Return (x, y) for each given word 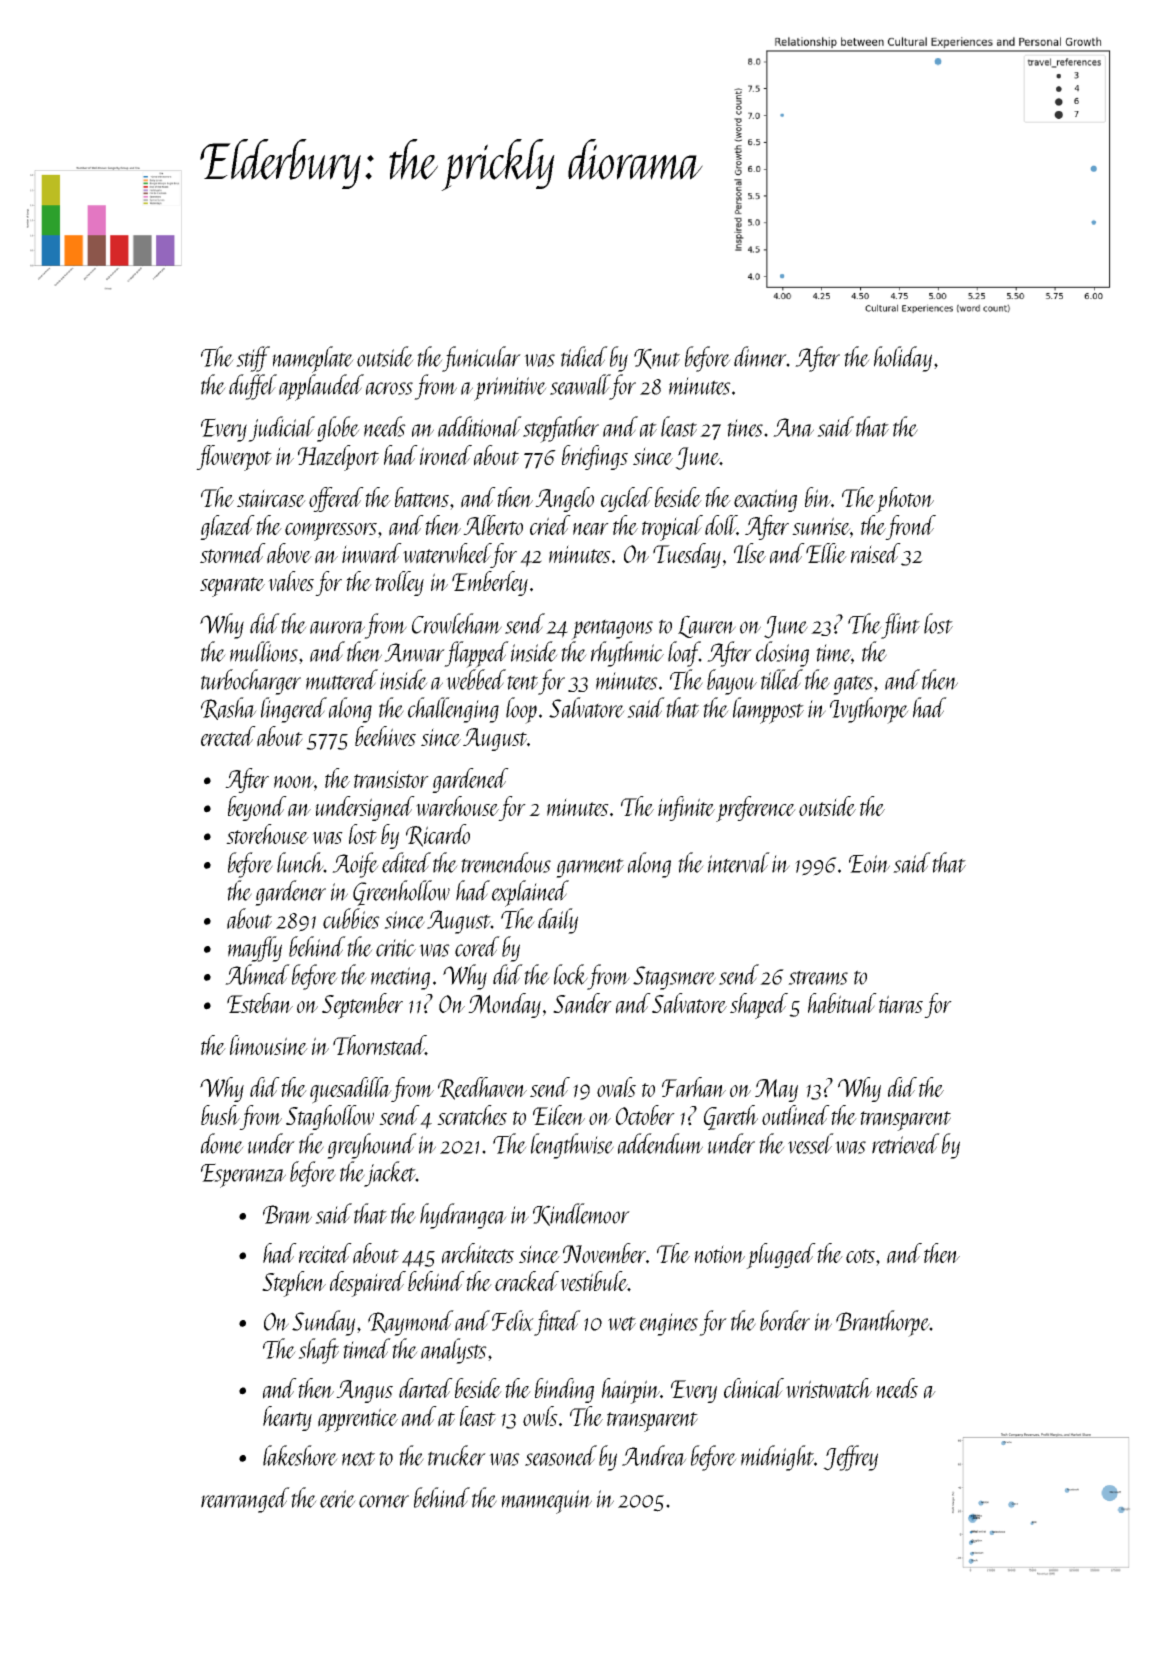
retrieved (906, 1143)
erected (228, 736)
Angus (364, 1391)
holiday (903, 359)
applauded (321, 387)
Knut (657, 358)
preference (756, 809)
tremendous (506, 862)
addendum (660, 1143)
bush (220, 1115)
